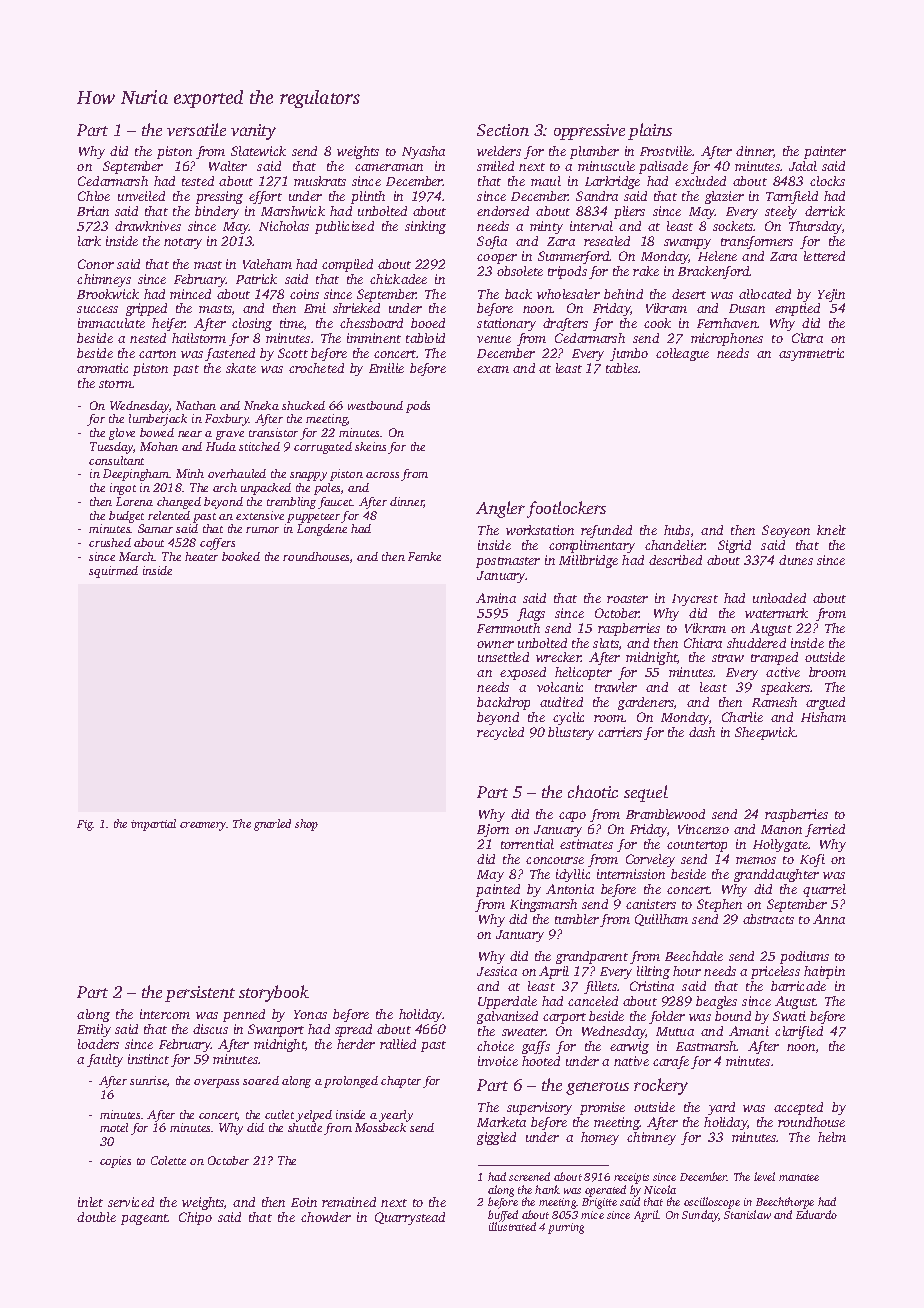 The height and width of the screenshot is (1308, 924). What do you see at coordinates (807, 338) in the screenshot?
I see `Clara` at bounding box center [807, 338].
